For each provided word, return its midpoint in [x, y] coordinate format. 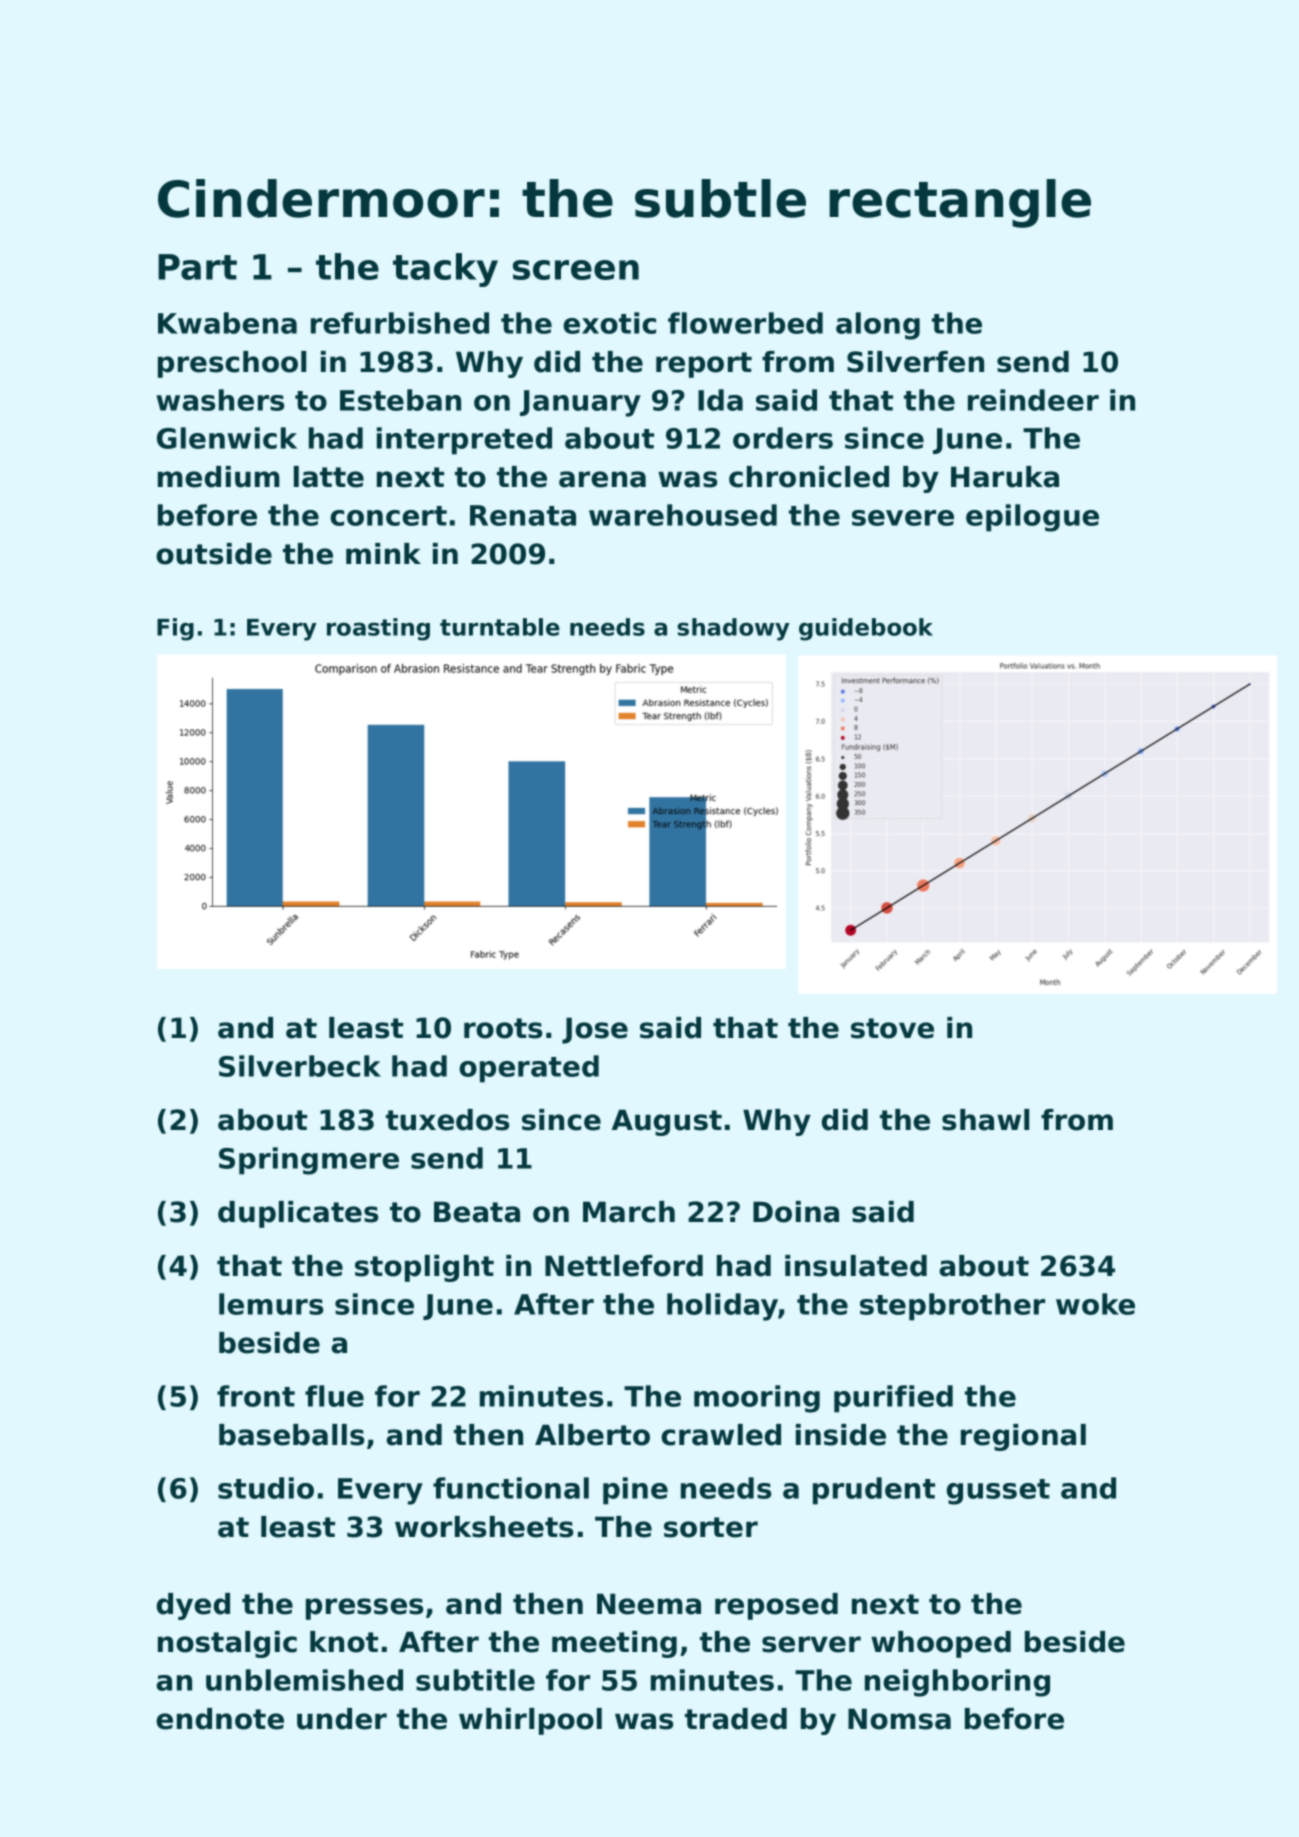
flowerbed [745, 323]
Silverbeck [300, 1066]
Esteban [400, 400]
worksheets [484, 1527]
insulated [856, 1266]
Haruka [1005, 477]
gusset [998, 1492]
